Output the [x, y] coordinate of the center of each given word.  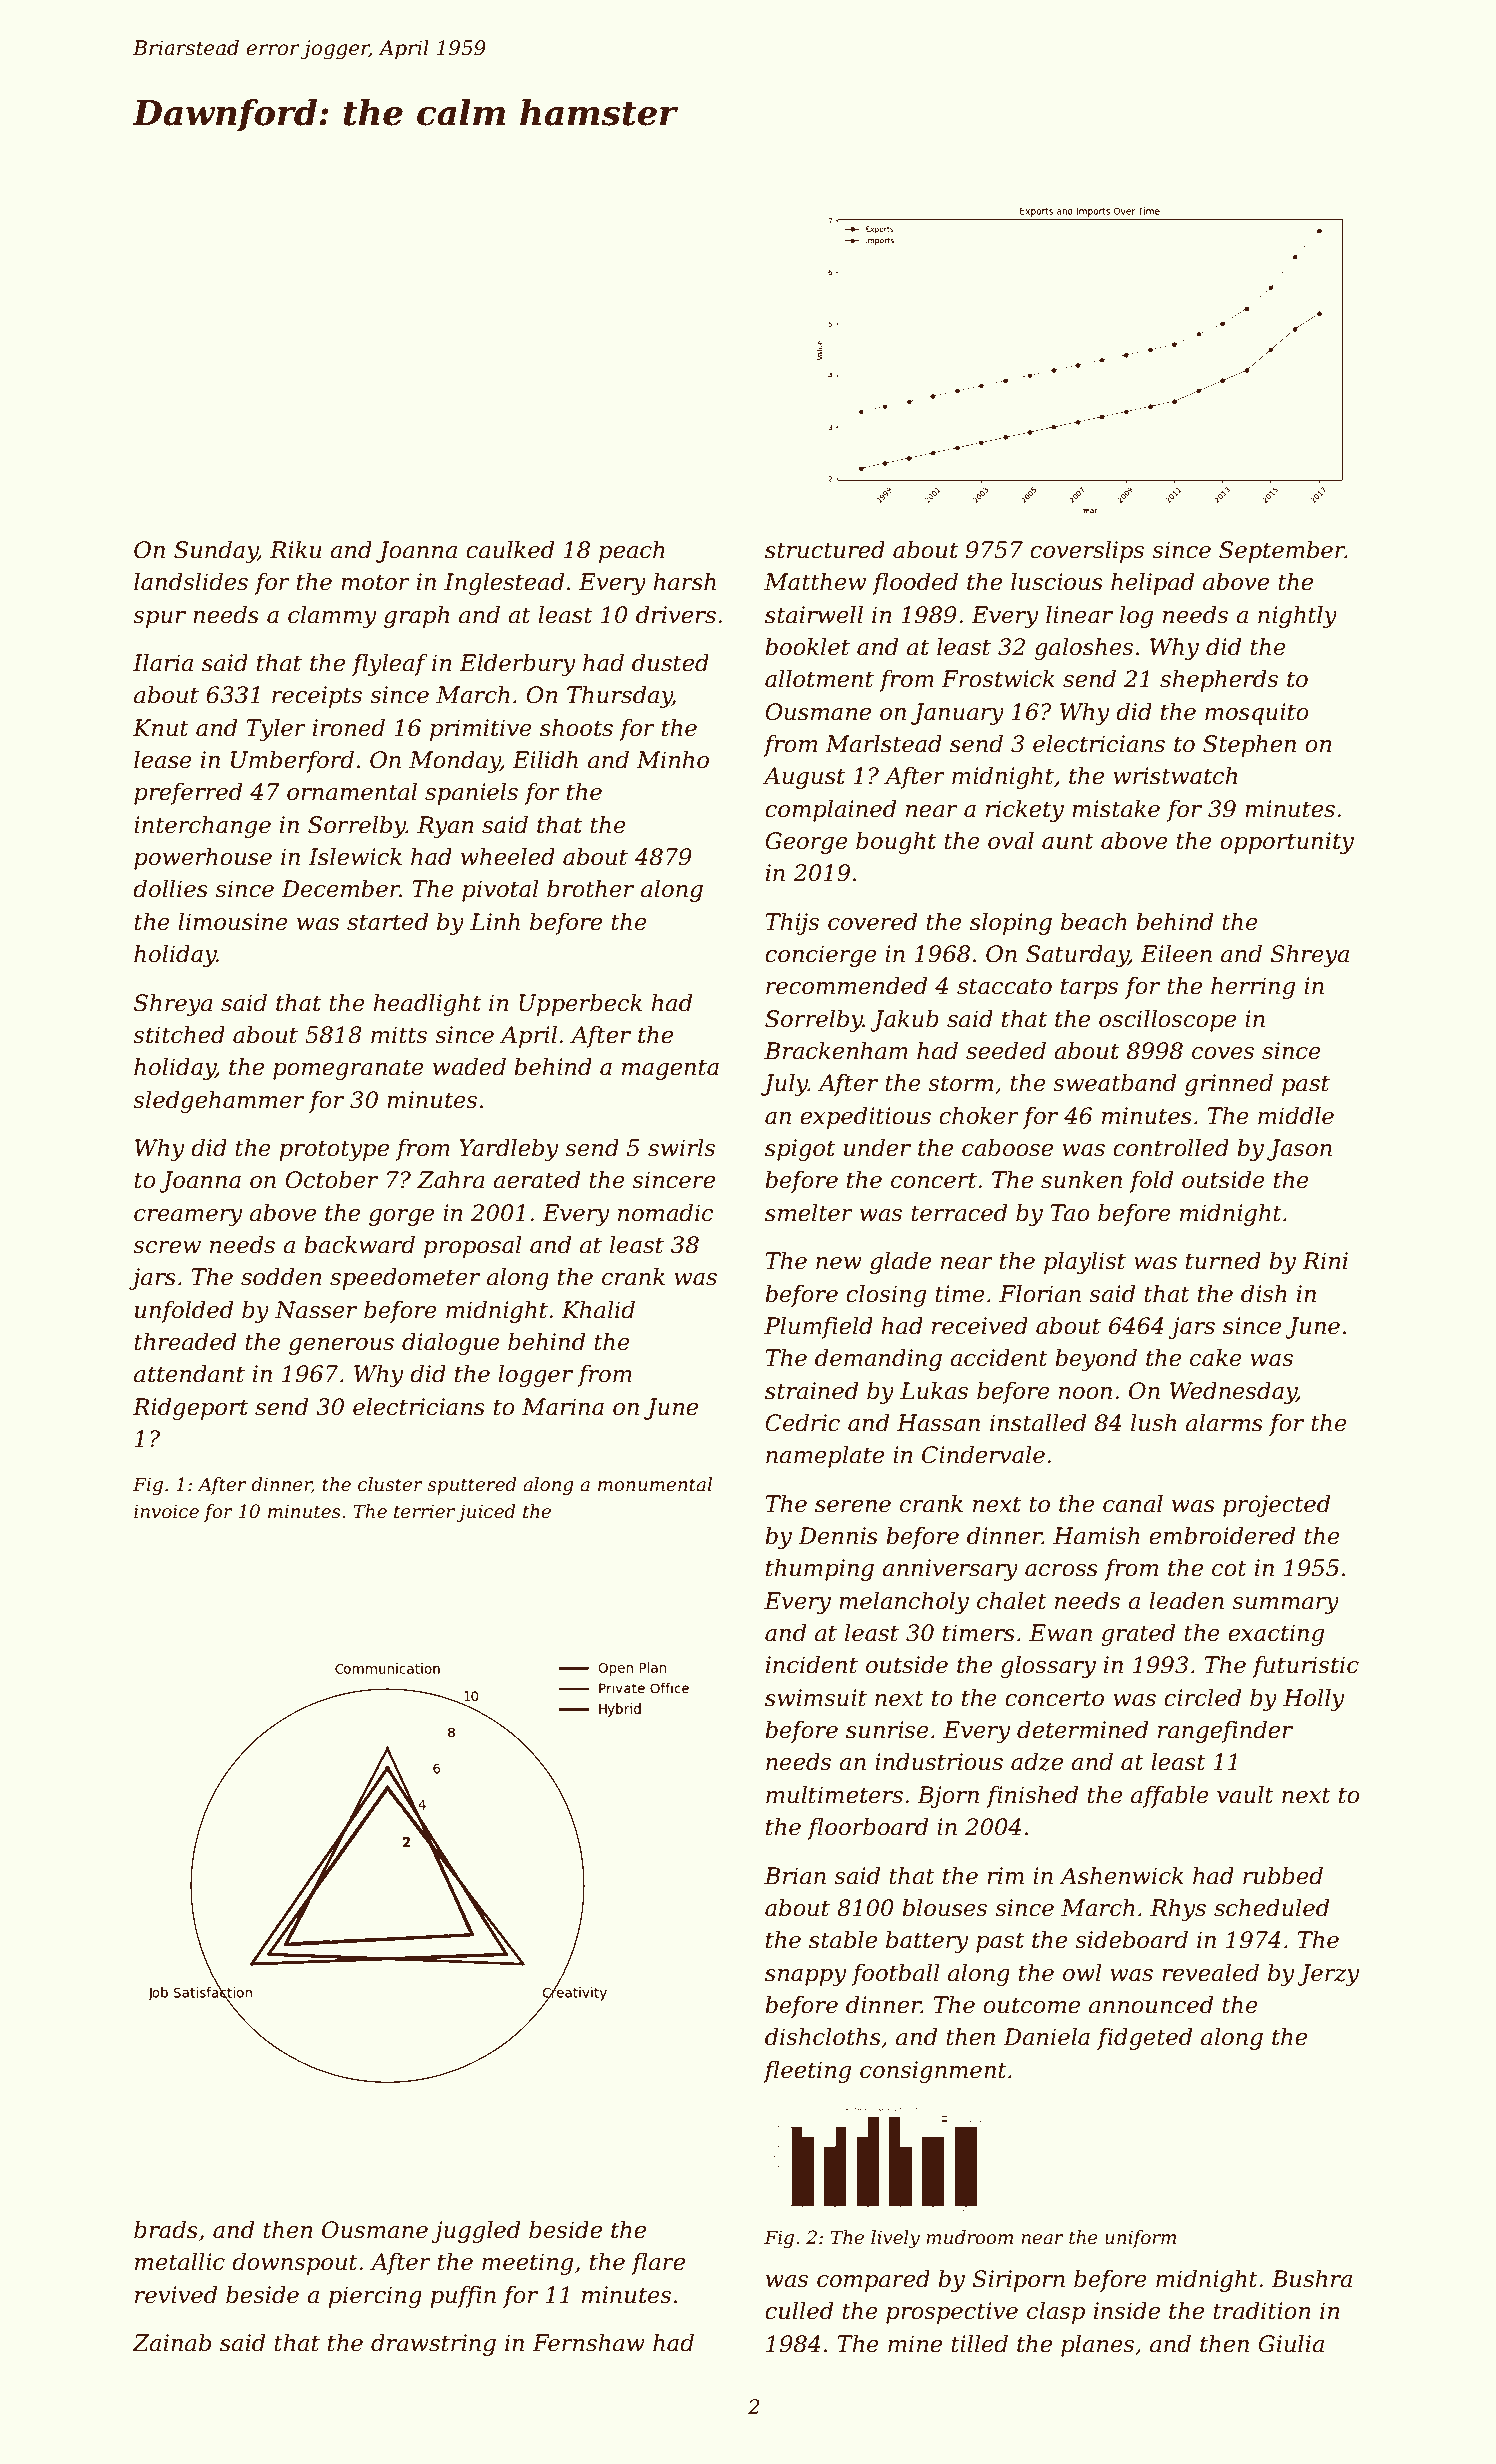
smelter [809, 1213]
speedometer [405, 1279]
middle [1296, 1116]
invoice [166, 1511]
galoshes [1084, 649]
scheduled [1271, 1908]
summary [1285, 1605]
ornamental [352, 792]
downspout [295, 2264]
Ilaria [163, 663]
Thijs [792, 924]
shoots [576, 728]
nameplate [825, 1457]
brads [166, 2230]
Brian [795, 1876]
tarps [1089, 988]
